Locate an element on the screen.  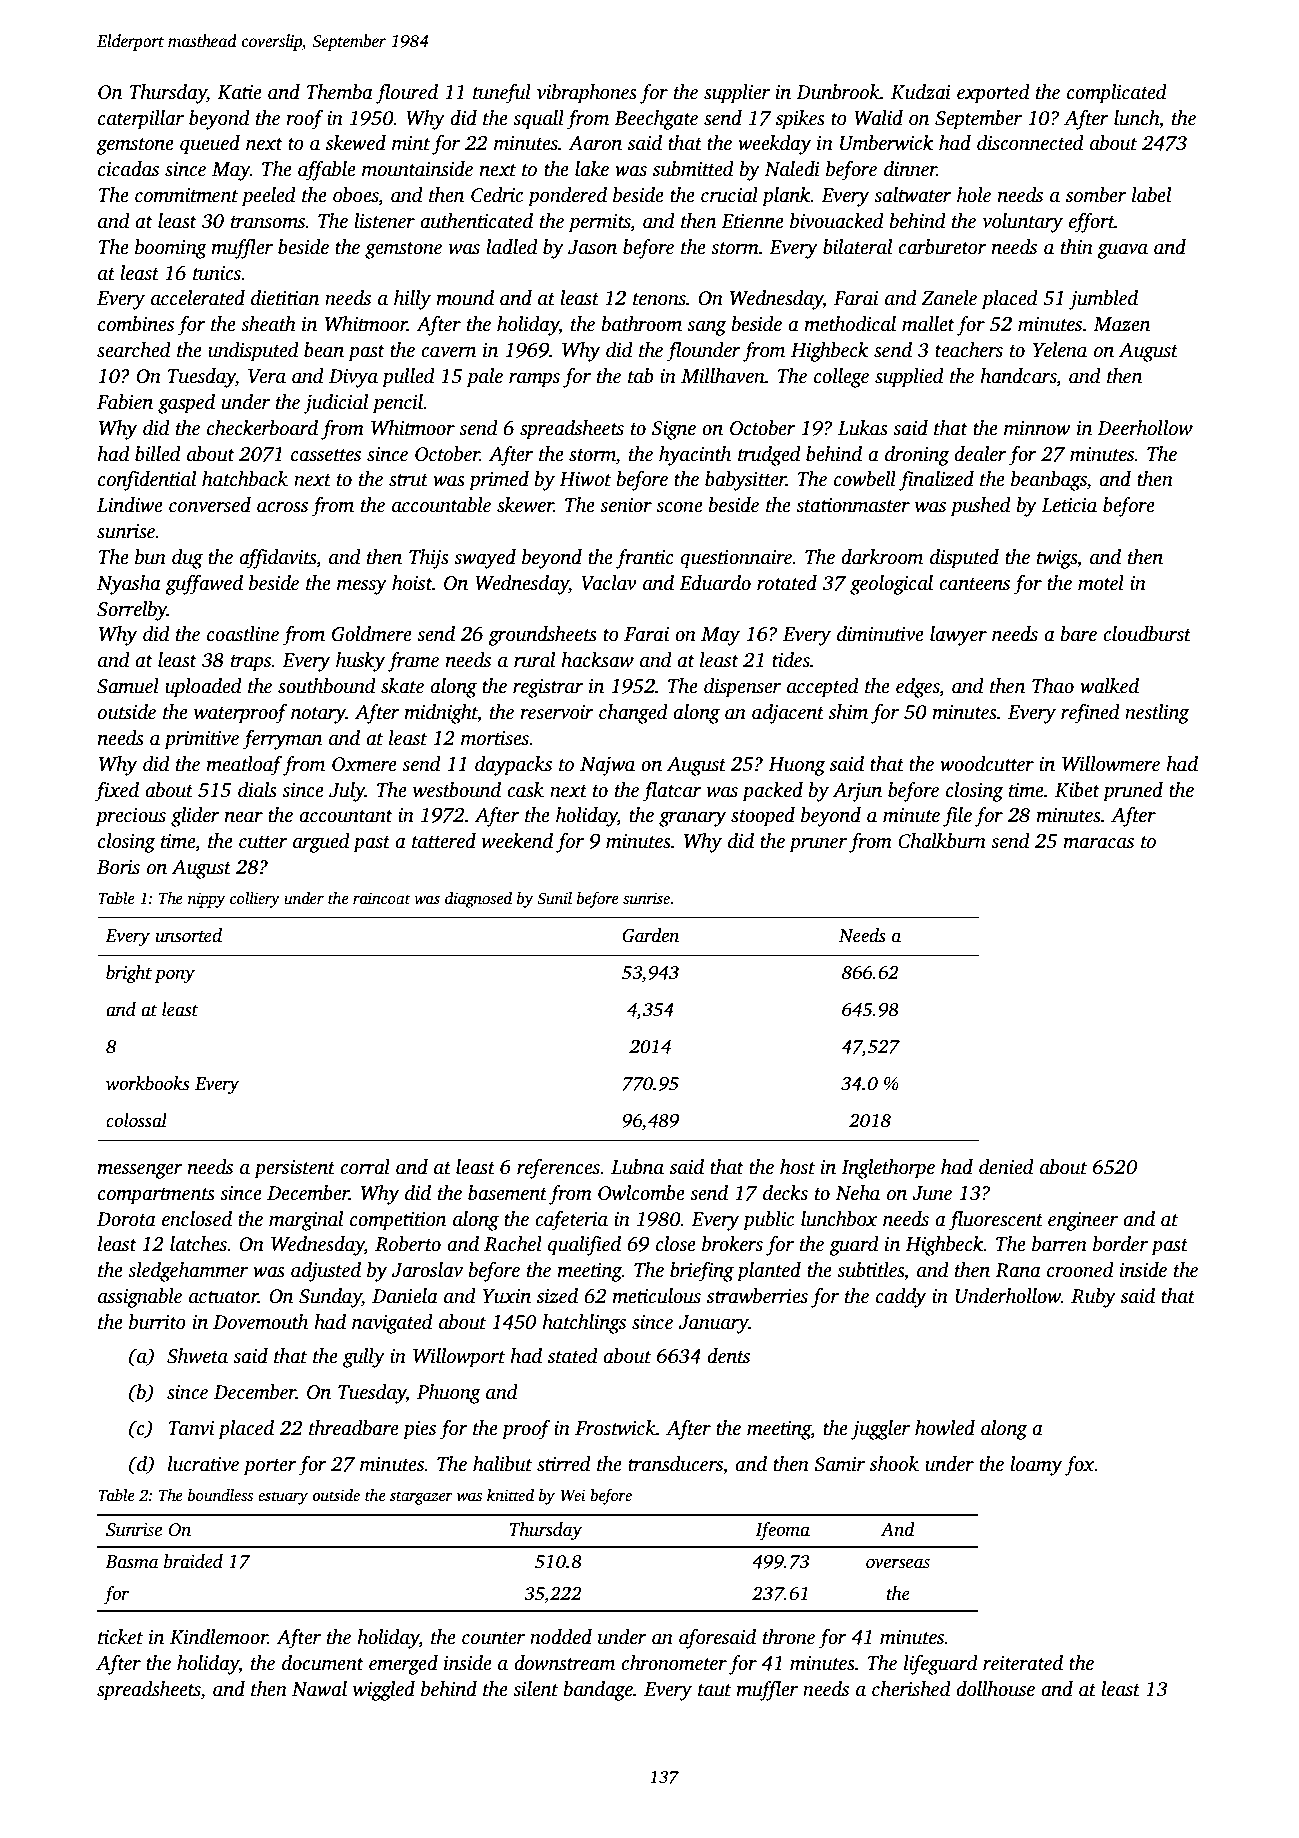
emerged is located at coordinates (403, 1665).
